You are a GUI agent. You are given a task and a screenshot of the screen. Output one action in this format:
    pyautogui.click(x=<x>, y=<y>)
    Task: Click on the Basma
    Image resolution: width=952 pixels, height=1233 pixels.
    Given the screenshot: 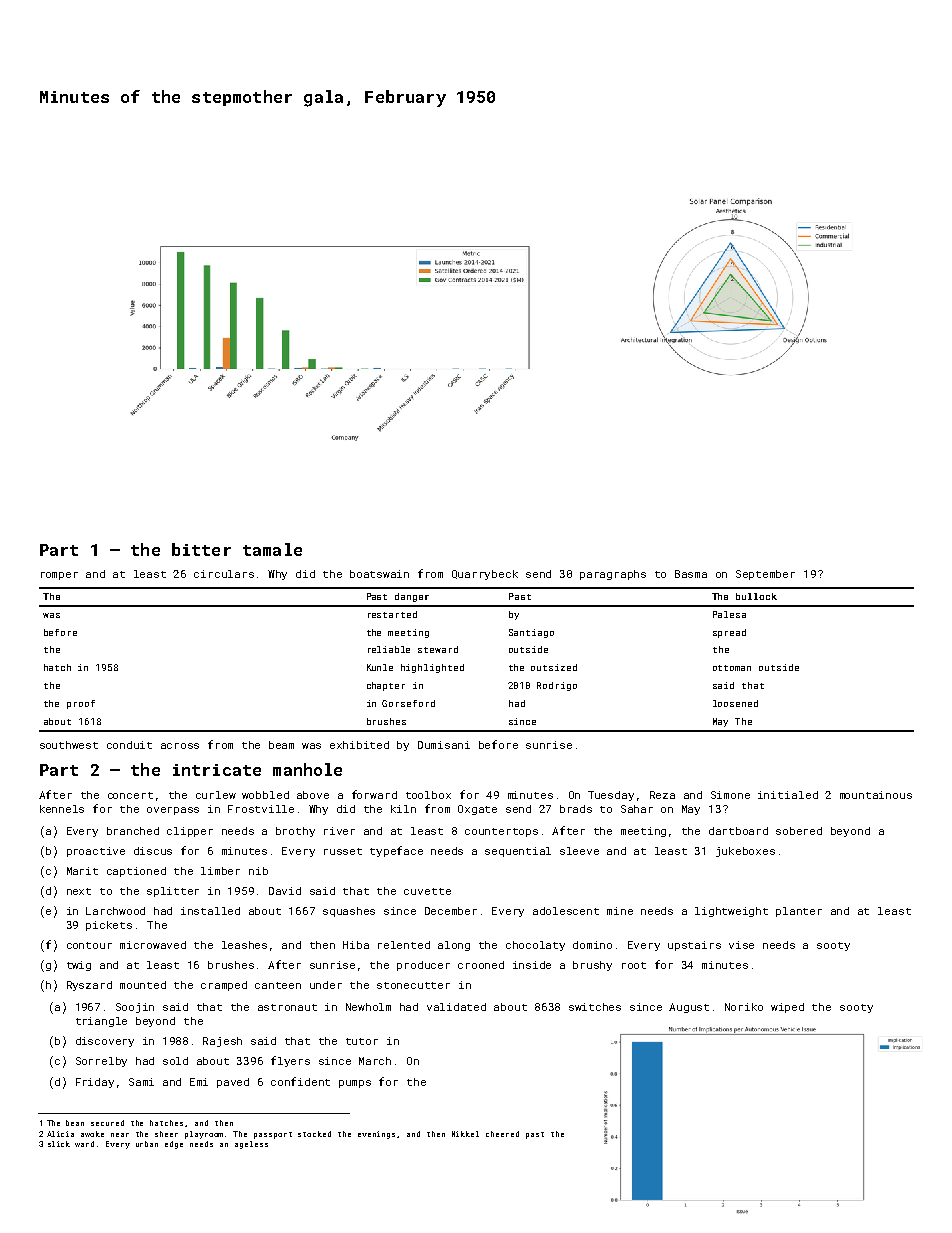 What is the action you would take?
    pyautogui.click(x=691, y=574)
